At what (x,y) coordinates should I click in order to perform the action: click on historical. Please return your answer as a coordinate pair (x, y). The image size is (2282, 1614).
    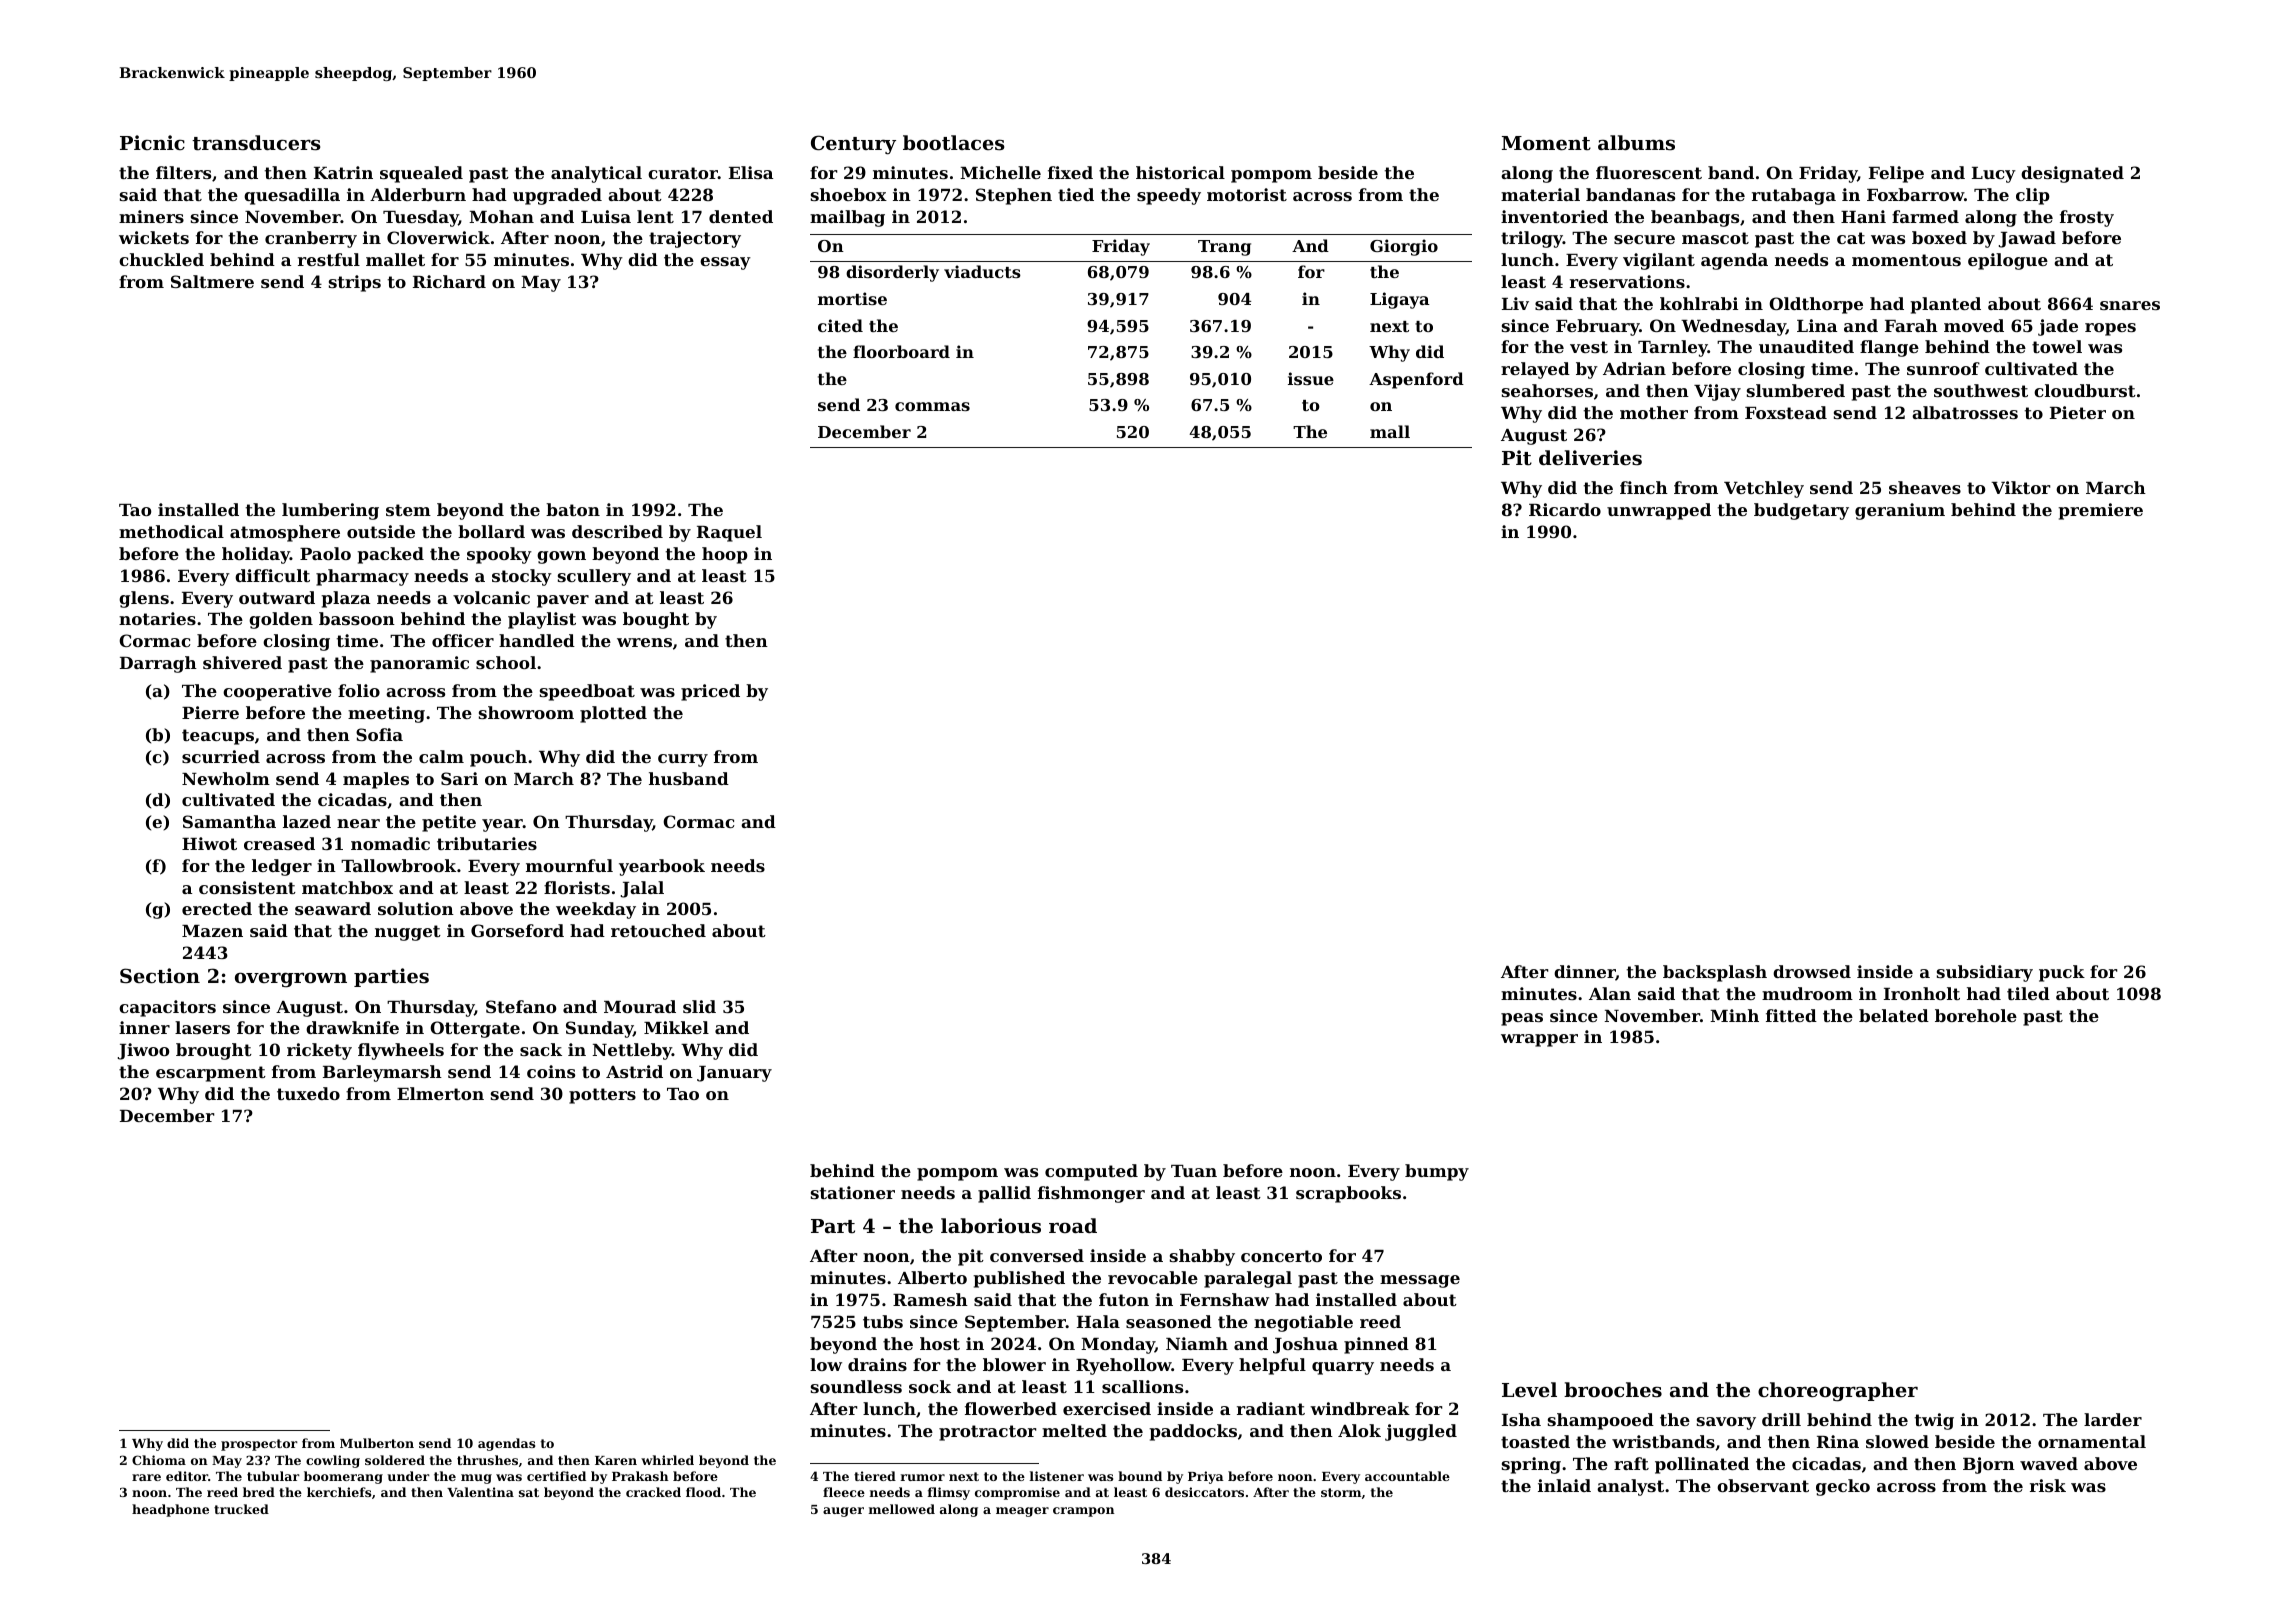
    Looking at the image, I should click on (1180, 172).
